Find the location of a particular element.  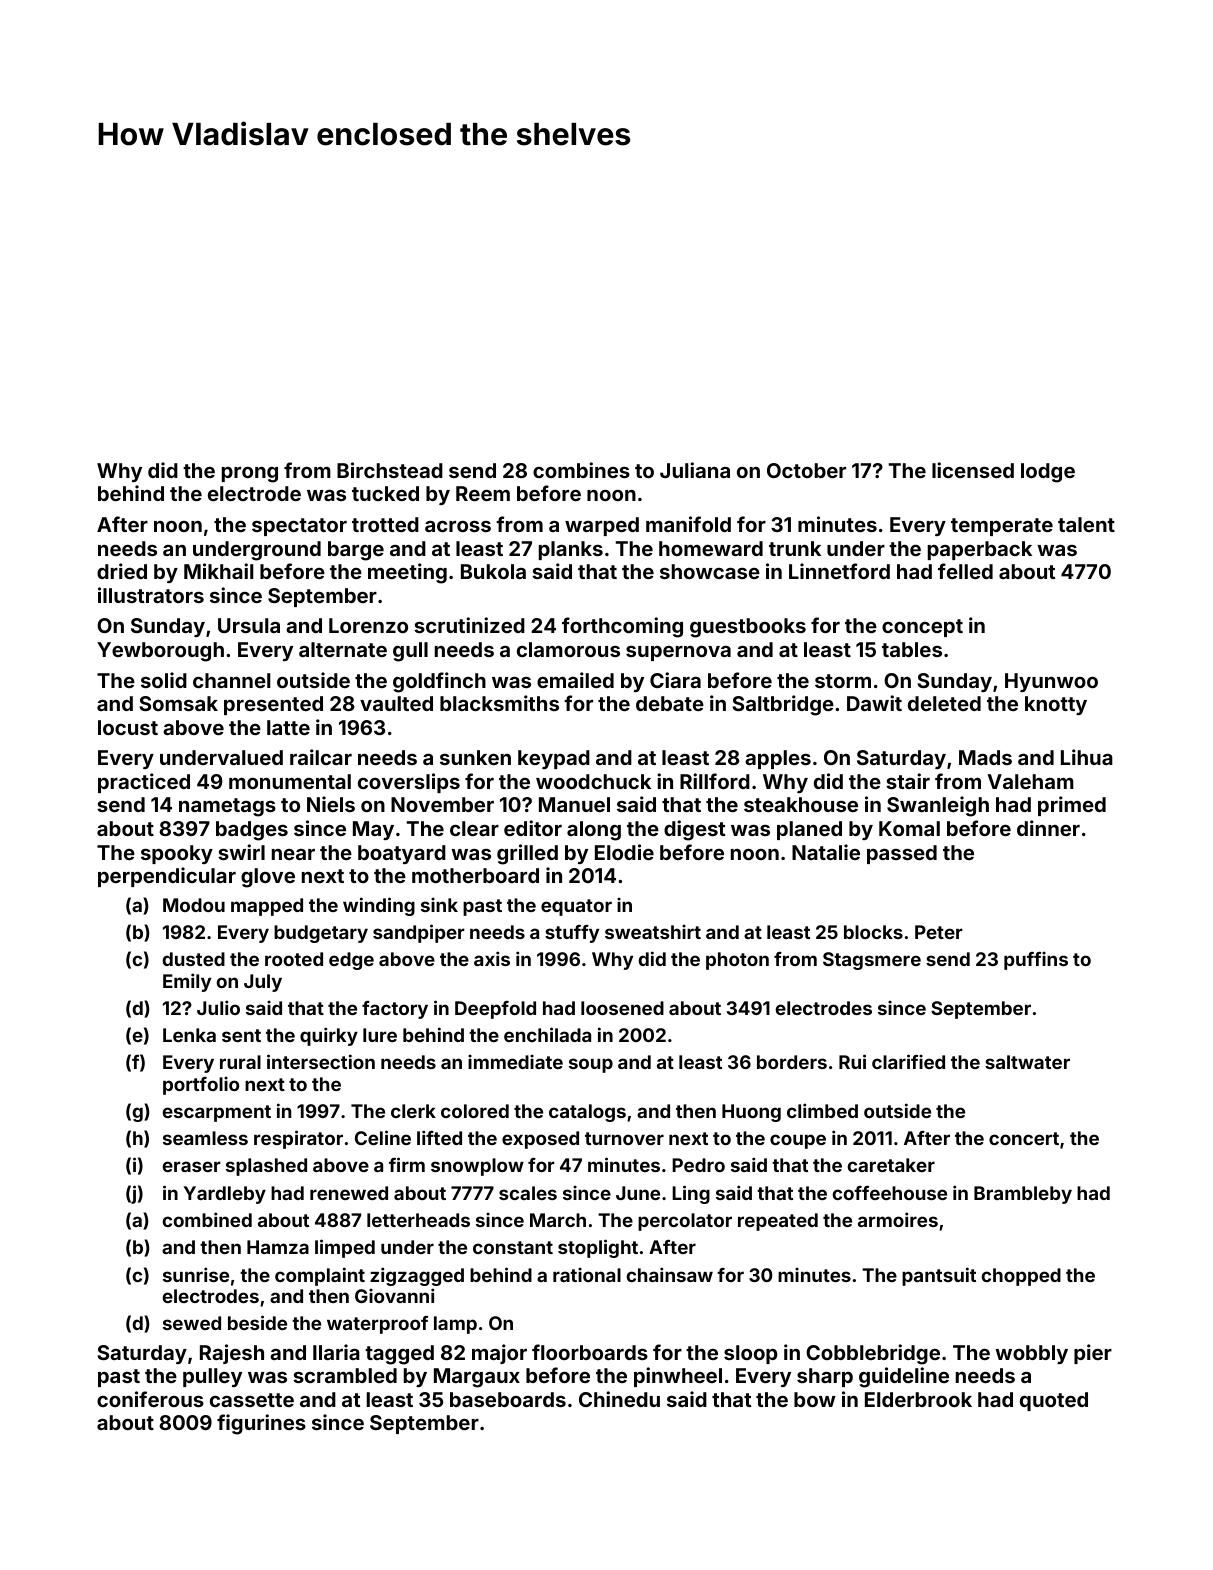

forthcoming is located at coordinates (622, 627).
